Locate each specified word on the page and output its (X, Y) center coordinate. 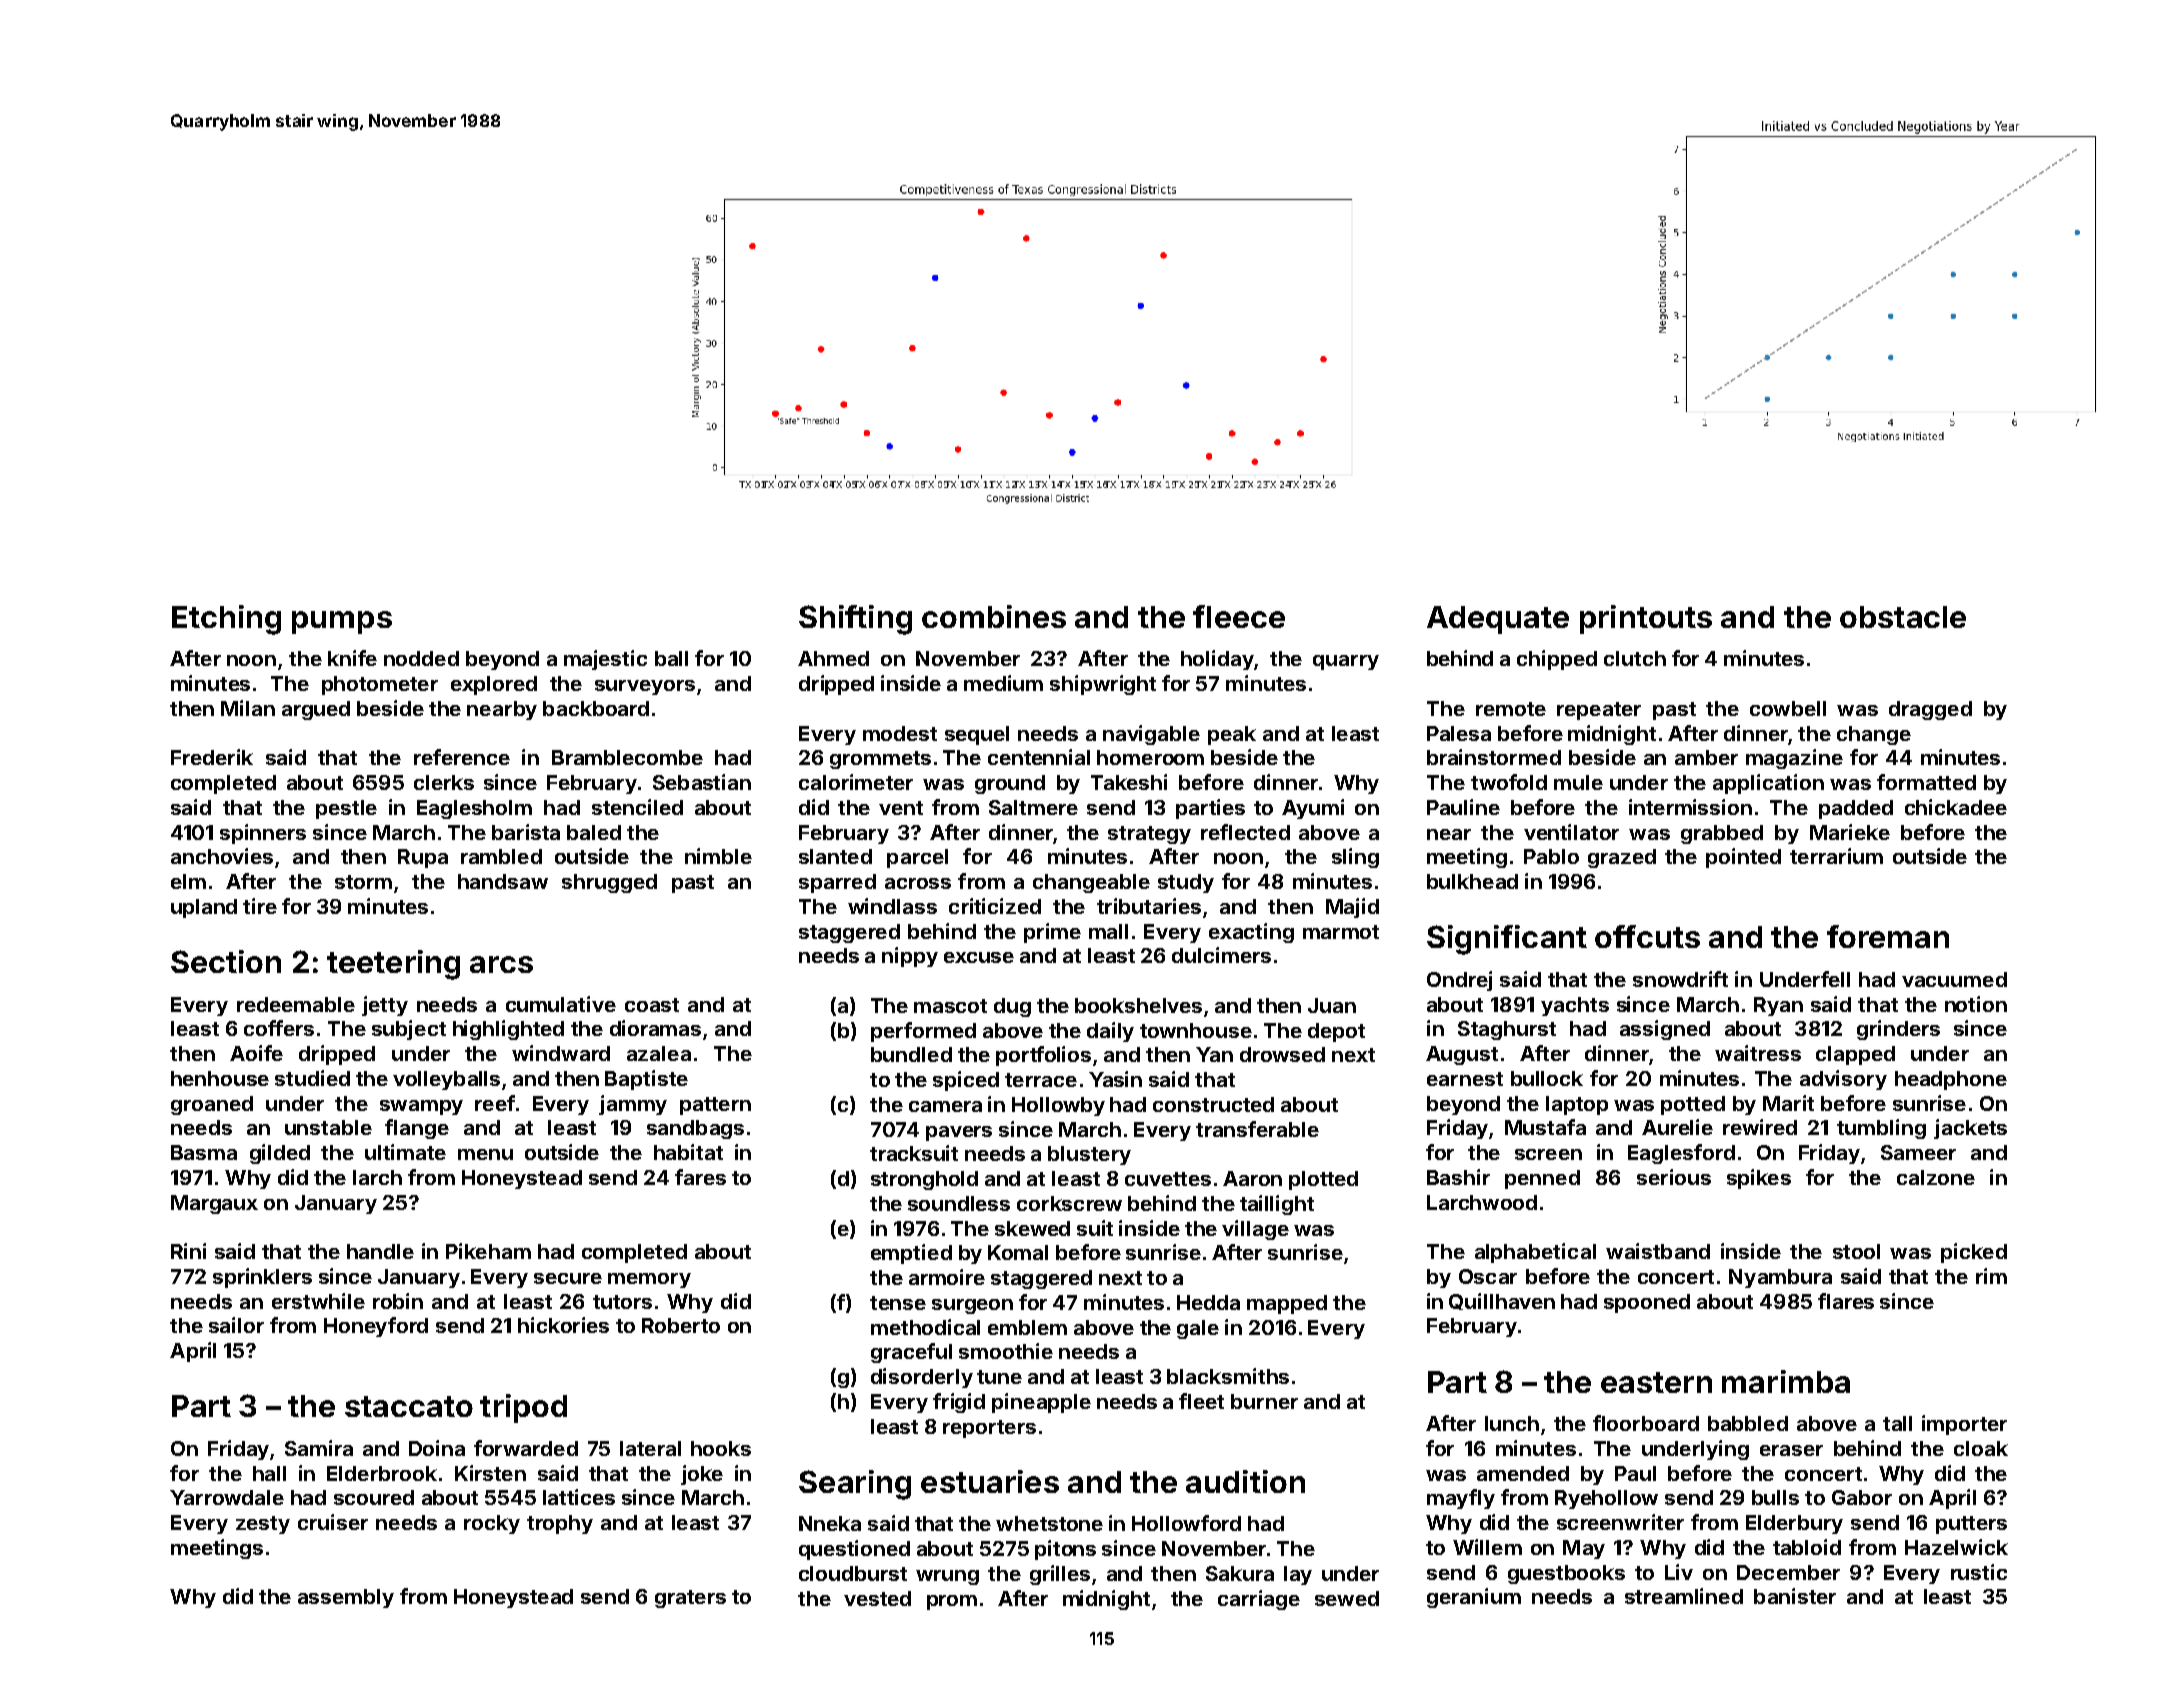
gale (1198, 1329)
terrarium (1836, 856)
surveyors (645, 687)
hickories (563, 1325)
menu (485, 1154)
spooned (1647, 1303)
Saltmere (1033, 807)
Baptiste (646, 1080)
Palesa (1459, 733)
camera (945, 1106)
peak (1232, 735)
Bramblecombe (627, 757)
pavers (959, 1133)
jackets (1970, 1129)
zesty (263, 1525)
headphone (1951, 1080)
